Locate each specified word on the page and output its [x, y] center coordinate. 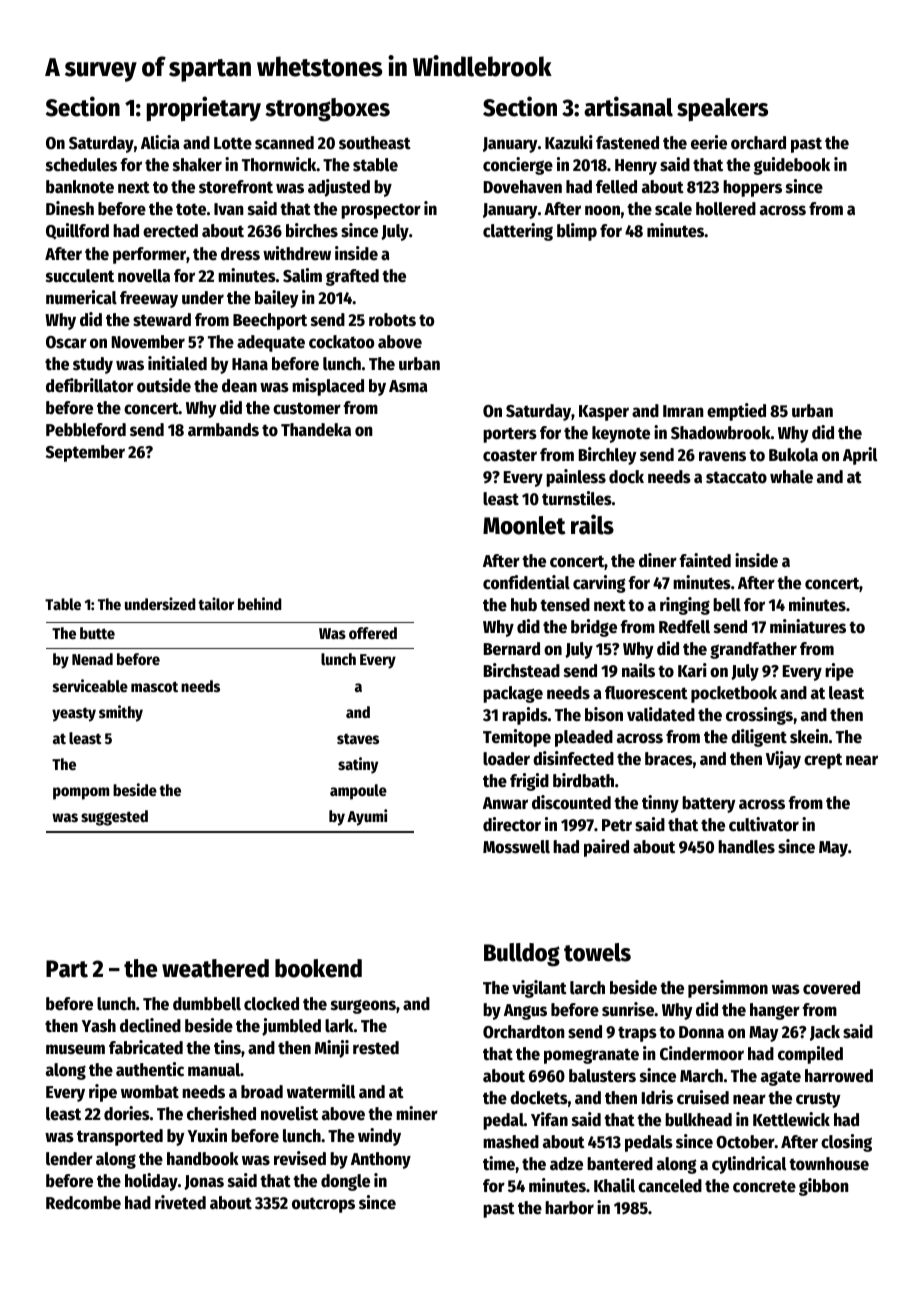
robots [392, 320]
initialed [177, 363]
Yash [99, 1026]
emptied [736, 412]
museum [75, 1049]
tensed [565, 605]
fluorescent [646, 693]
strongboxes [327, 110]
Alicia [160, 142]
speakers [722, 109]
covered [831, 988]
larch [587, 988]
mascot [154, 686]
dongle [345, 1182]
